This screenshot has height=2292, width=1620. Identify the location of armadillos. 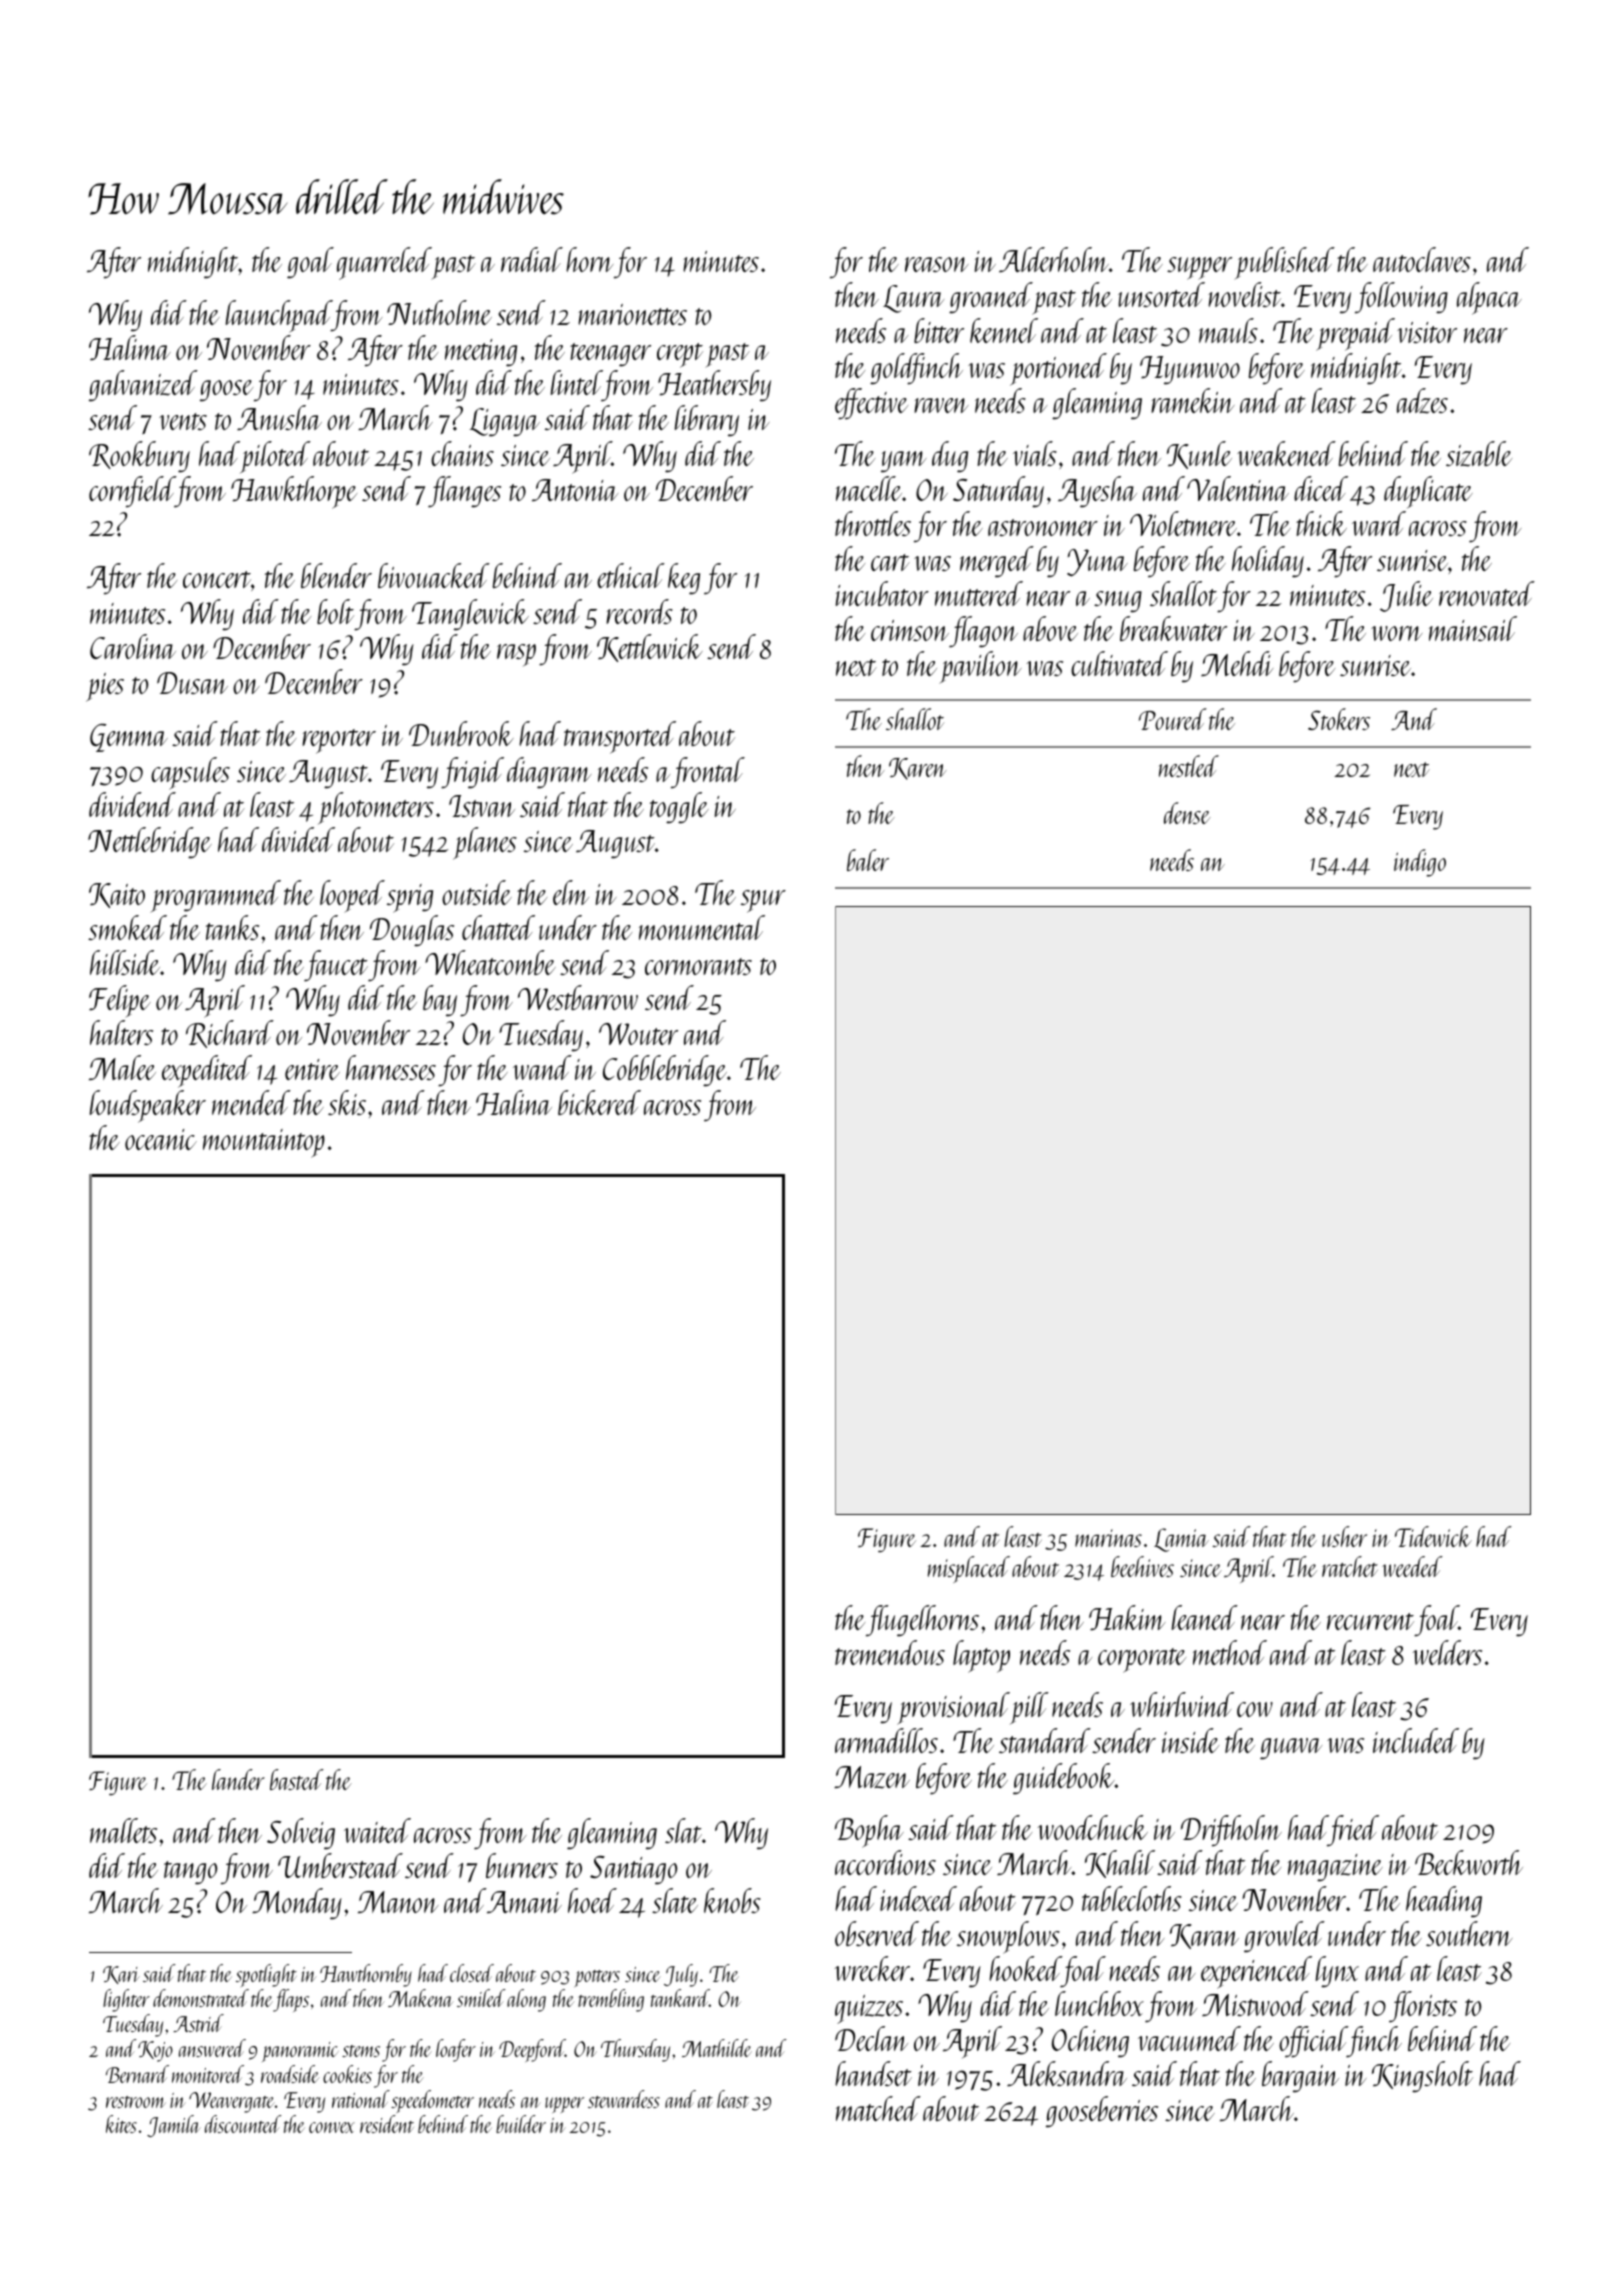
(886, 1740).
